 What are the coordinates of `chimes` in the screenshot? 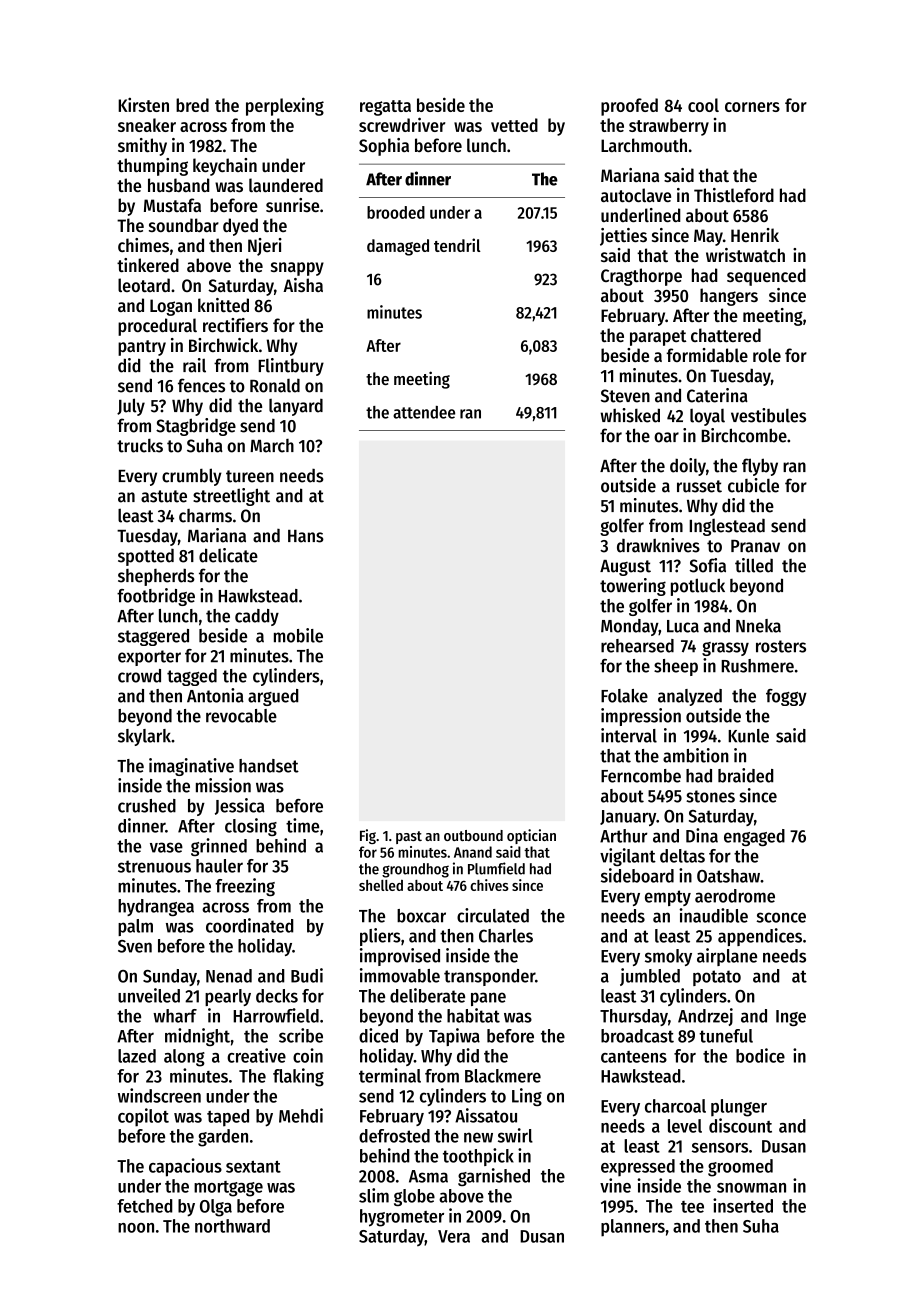 It's located at (143, 245).
